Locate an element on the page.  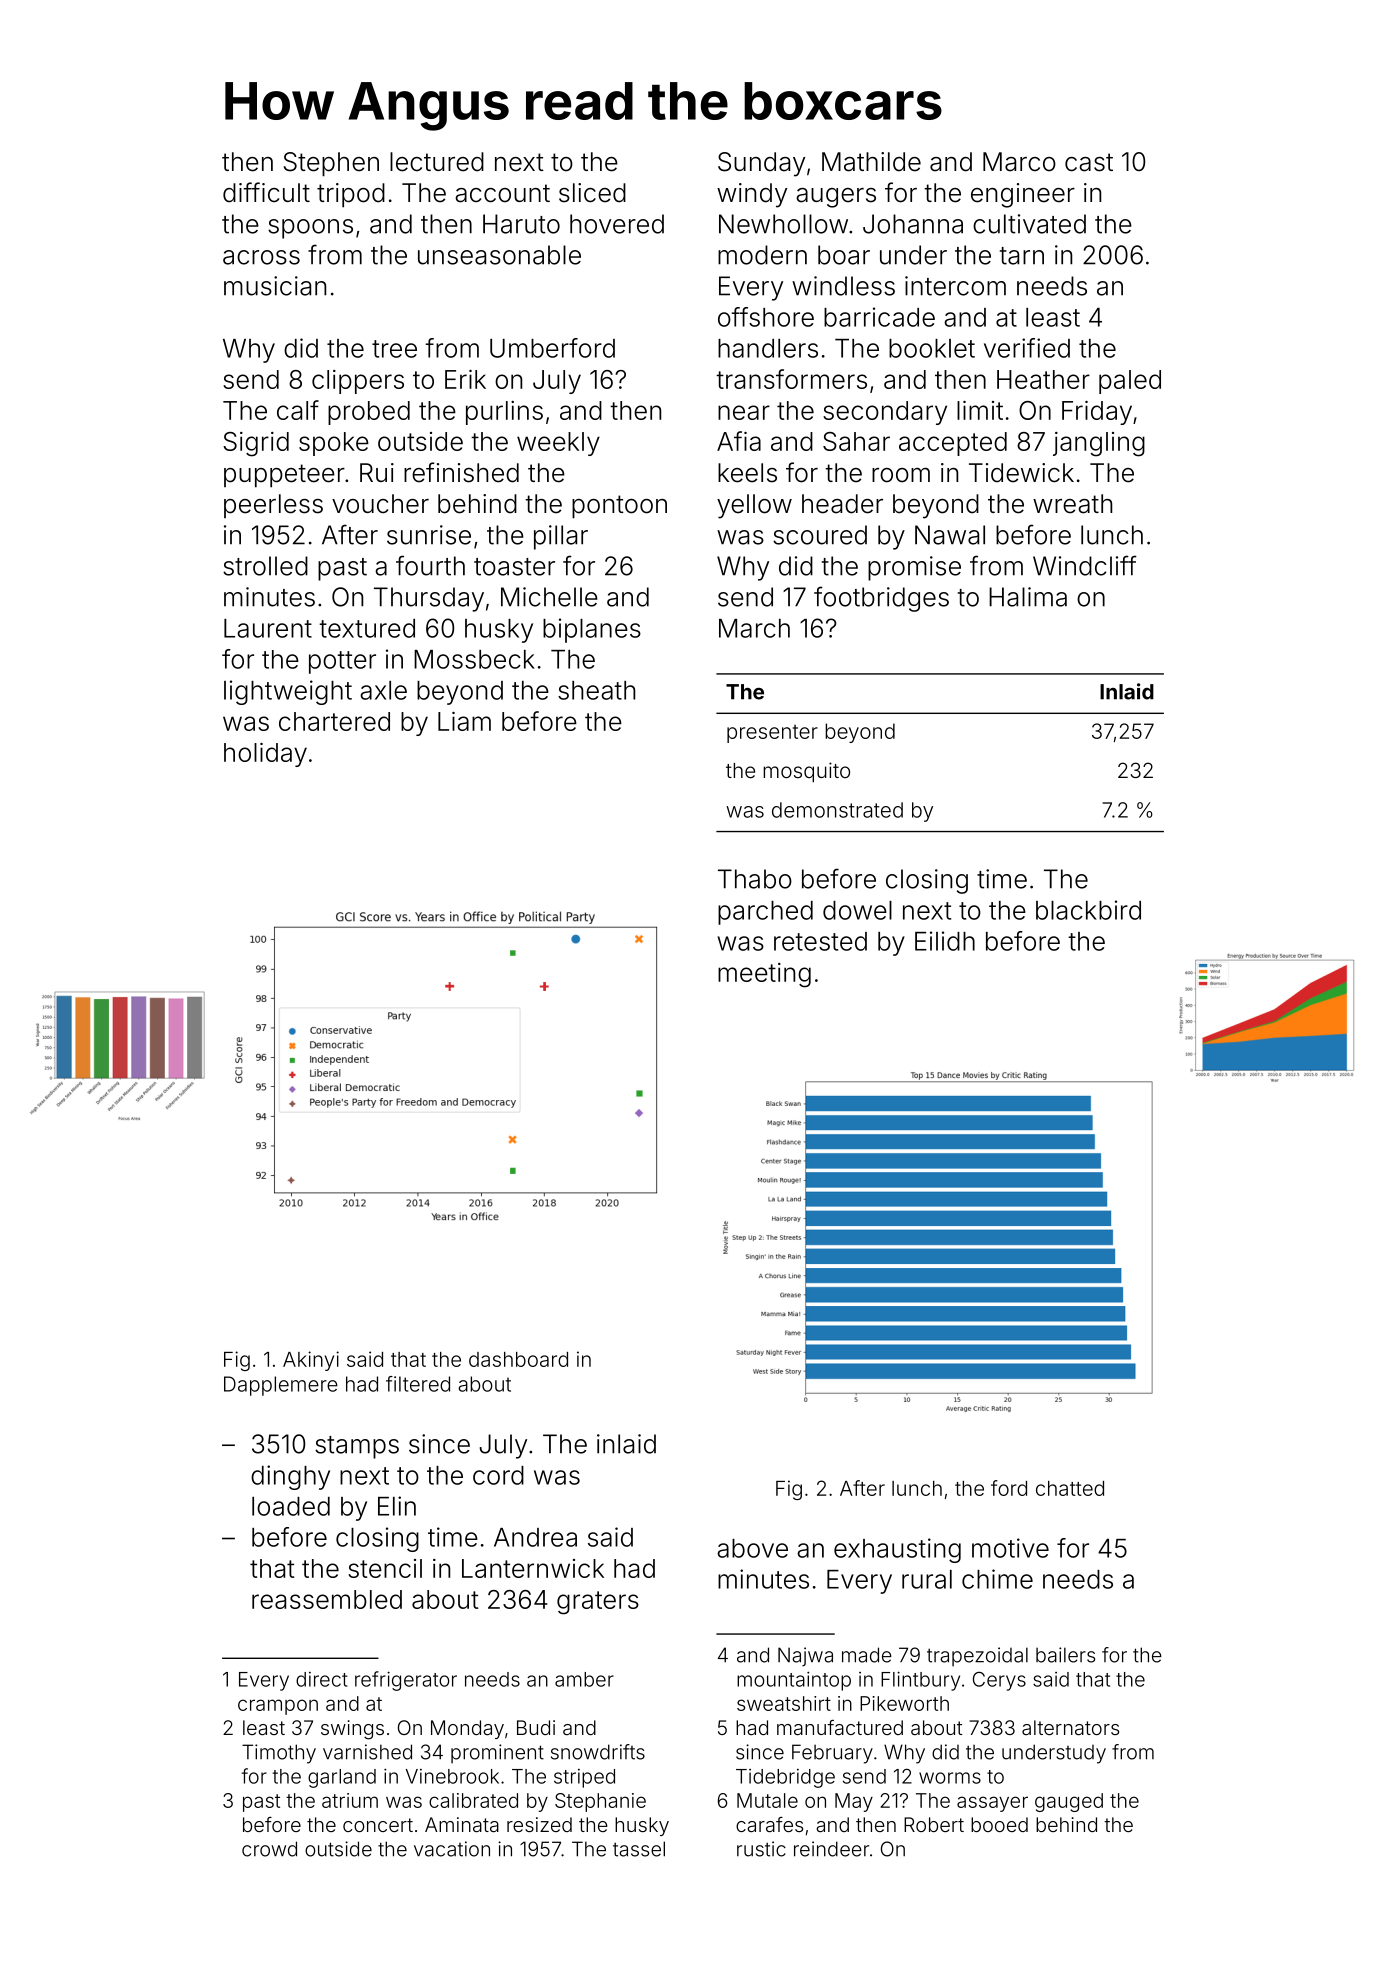
sliced is located at coordinates (592, 193).
